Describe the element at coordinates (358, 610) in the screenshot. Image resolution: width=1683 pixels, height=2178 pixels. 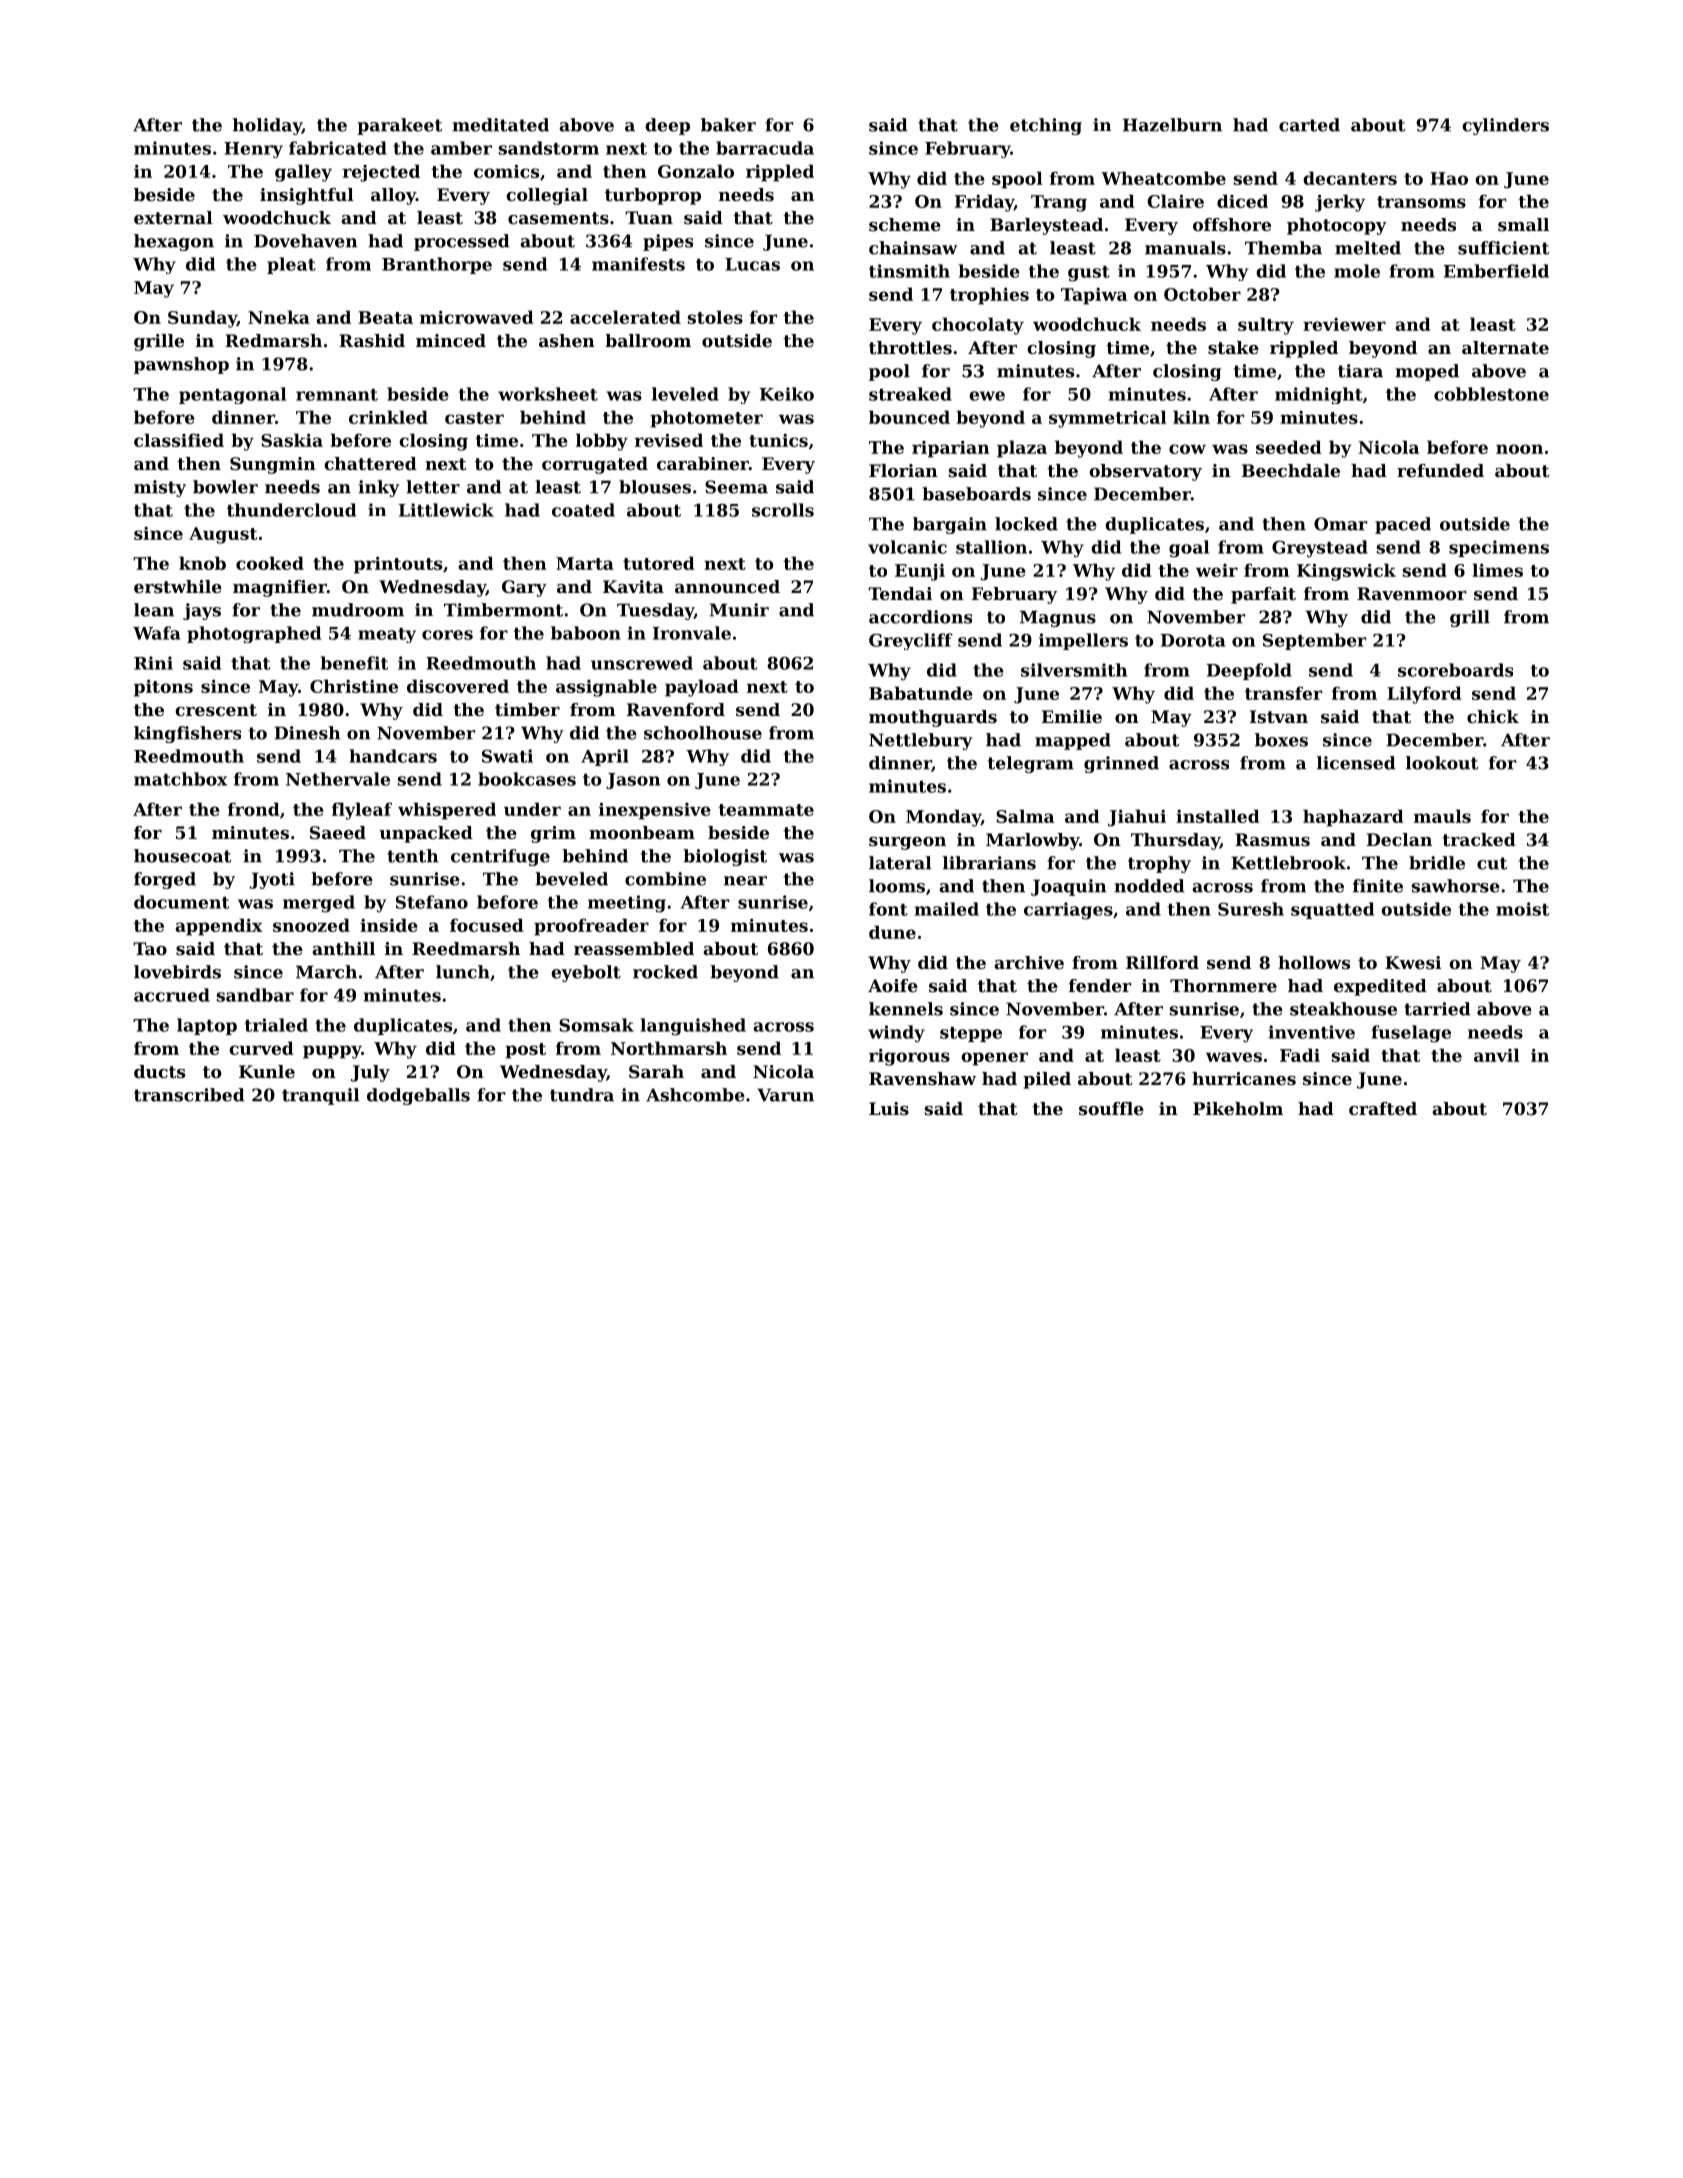
I see `mudroom` at that location.
